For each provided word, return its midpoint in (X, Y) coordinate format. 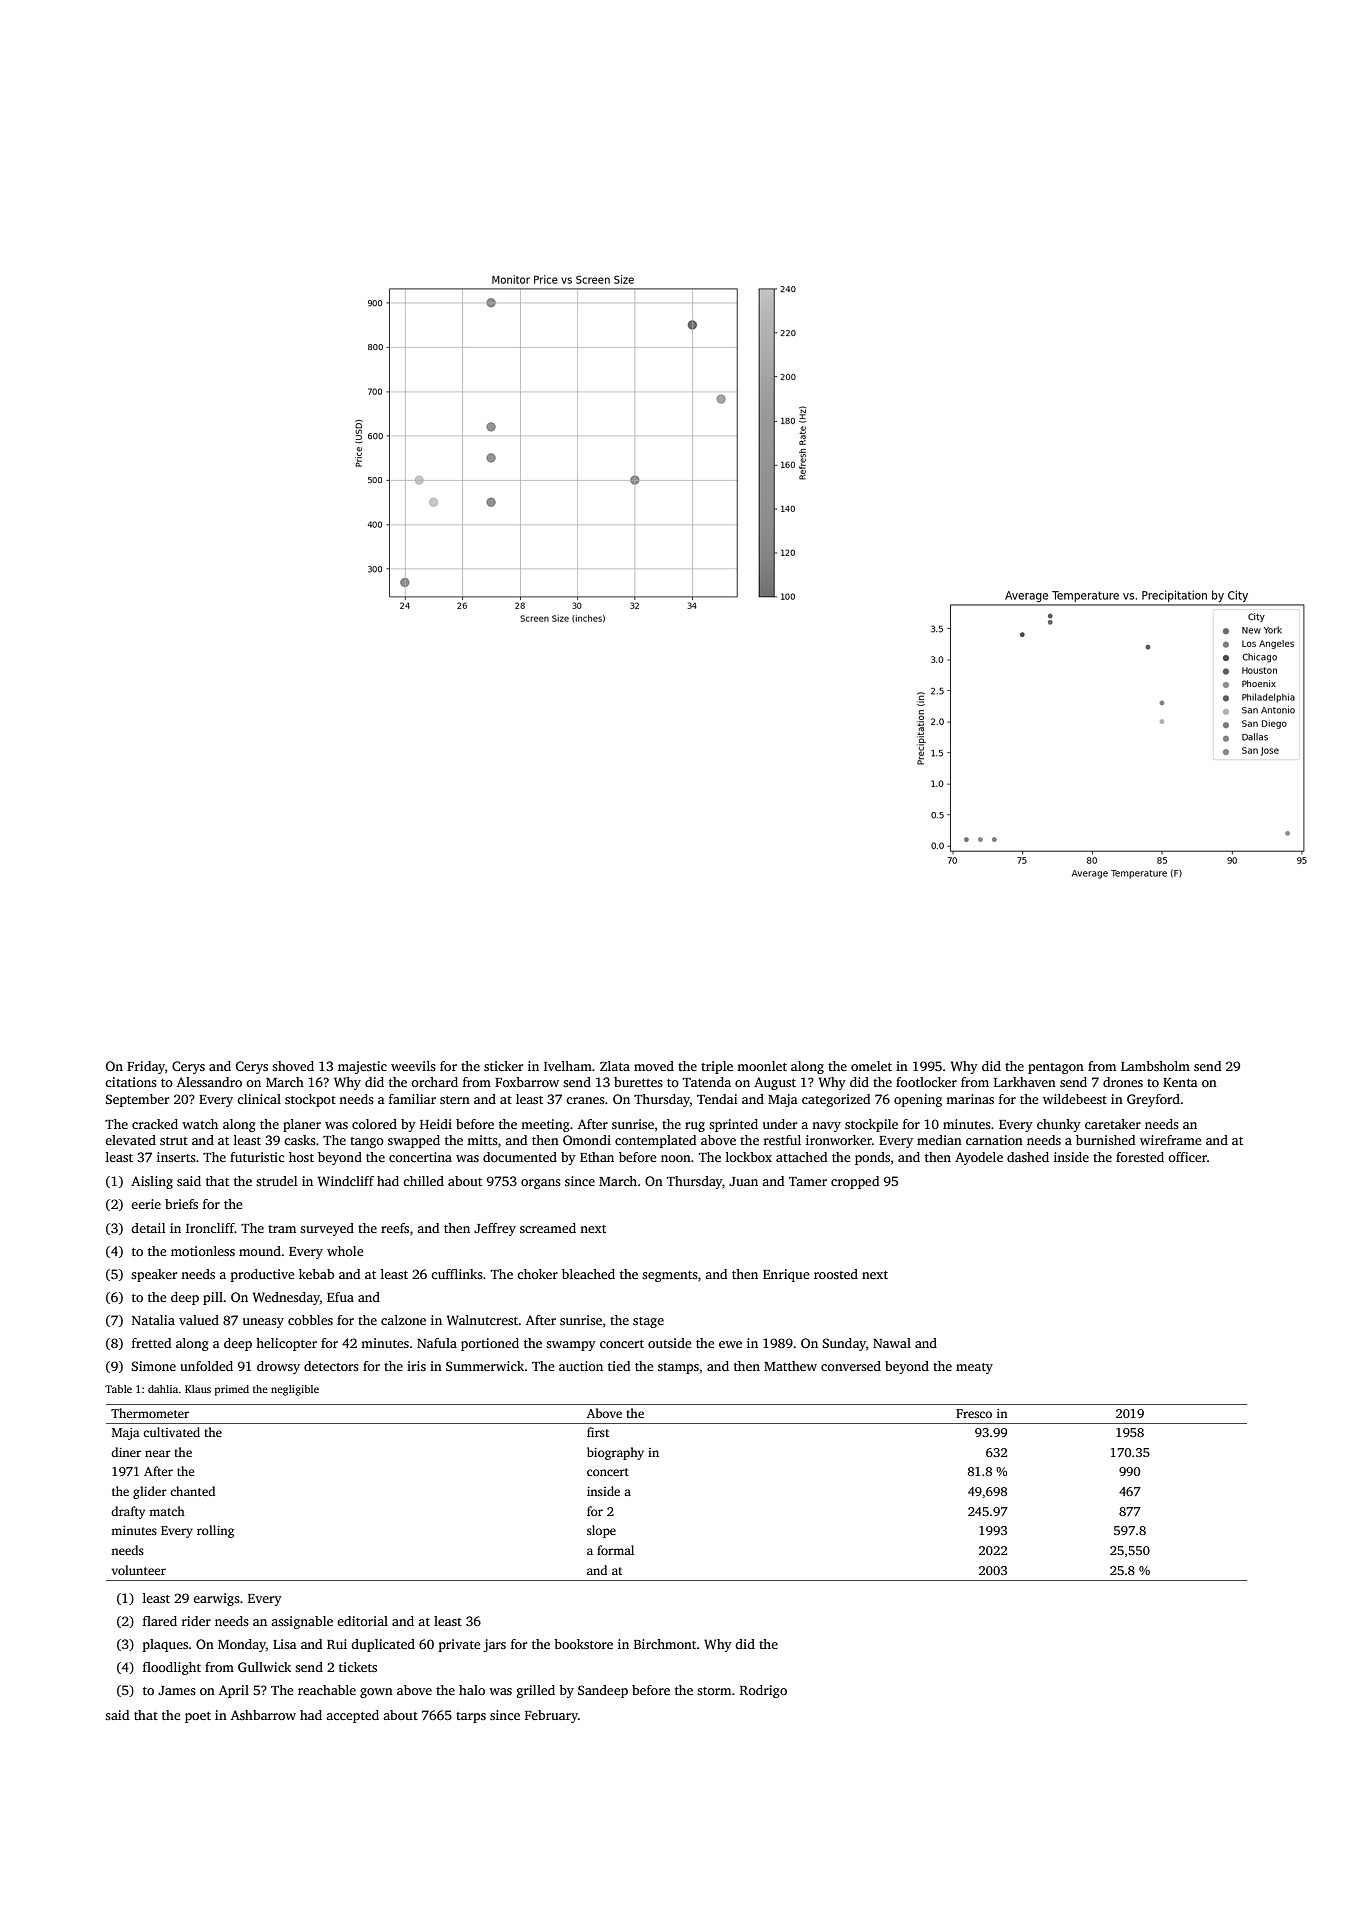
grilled (536, 1691)
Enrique (786, 1275)
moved (654, 1066)
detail (148, 1228)
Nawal (892, 1343)
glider (150, 1492)
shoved (293, 1066)
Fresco (974, 1413)
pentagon (1056, 1068)
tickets (358, 1667)
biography (615, 1453)
